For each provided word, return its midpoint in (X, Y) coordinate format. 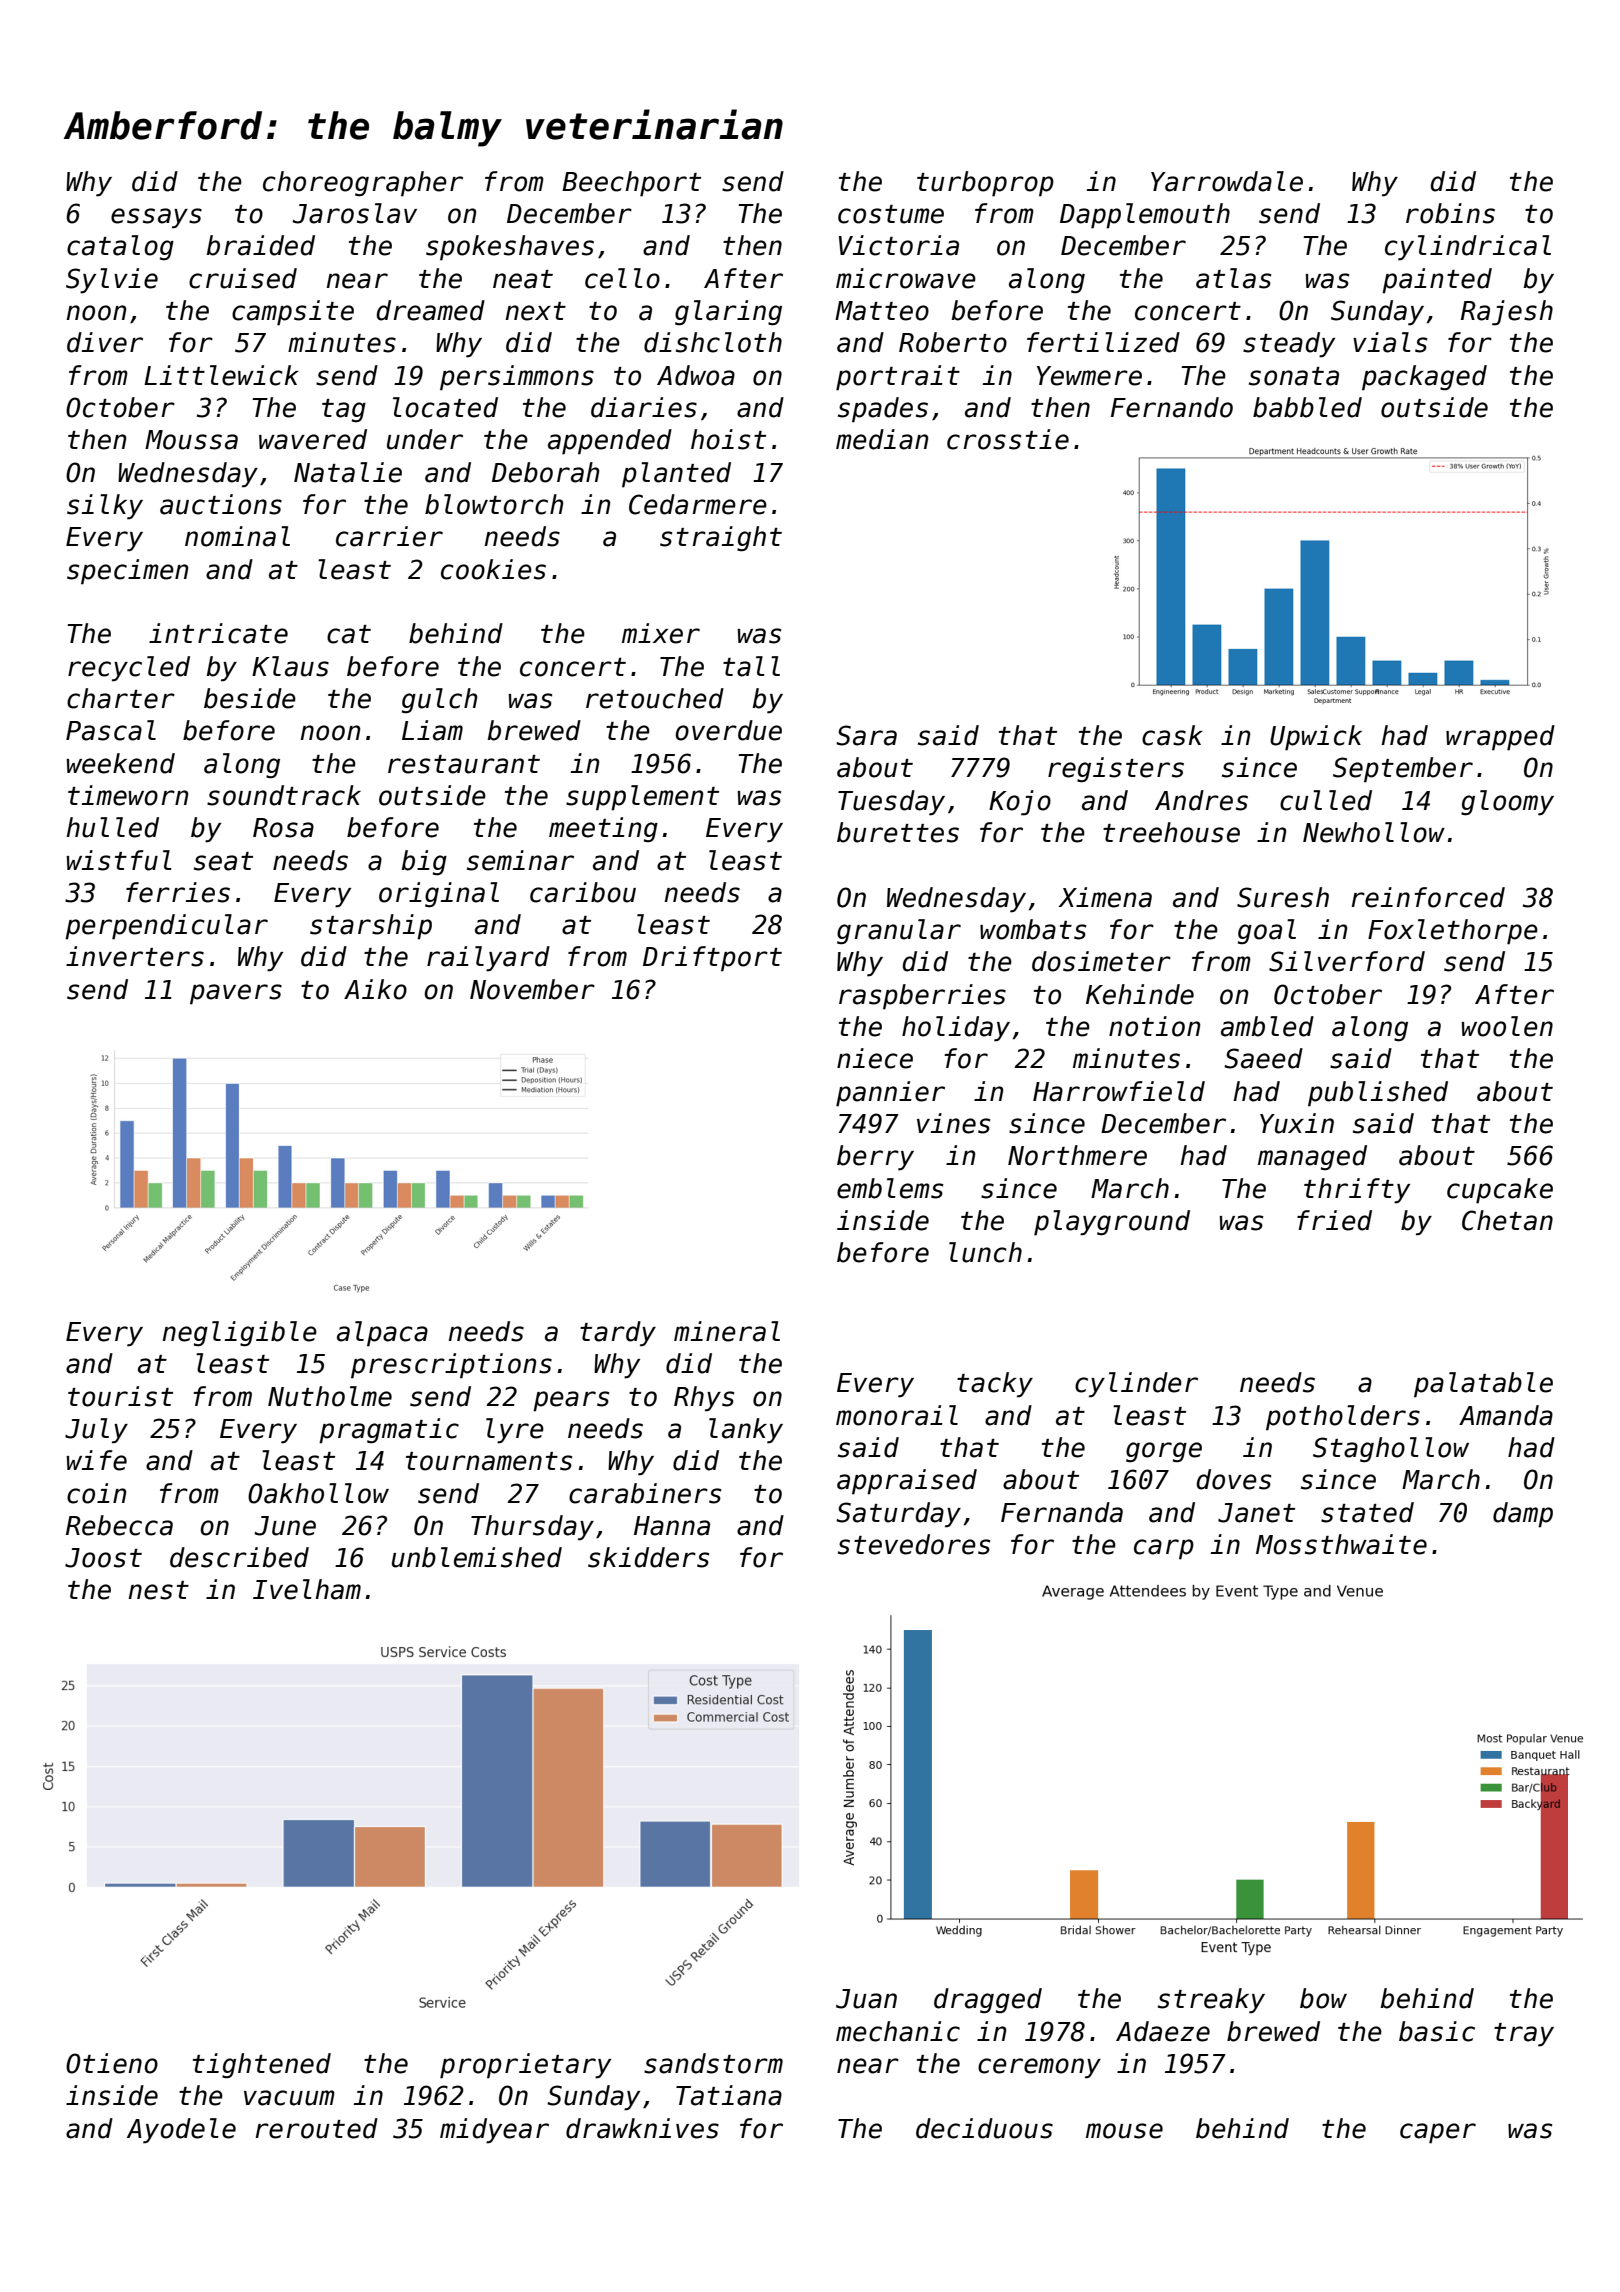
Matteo (882, 311)
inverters (135, 956)
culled (1326, 800)
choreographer (363, 184)
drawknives (642, 2128)
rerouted (316, 2128)
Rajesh (1507, 313)
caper (1438, 2133)
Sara (866, 735)
